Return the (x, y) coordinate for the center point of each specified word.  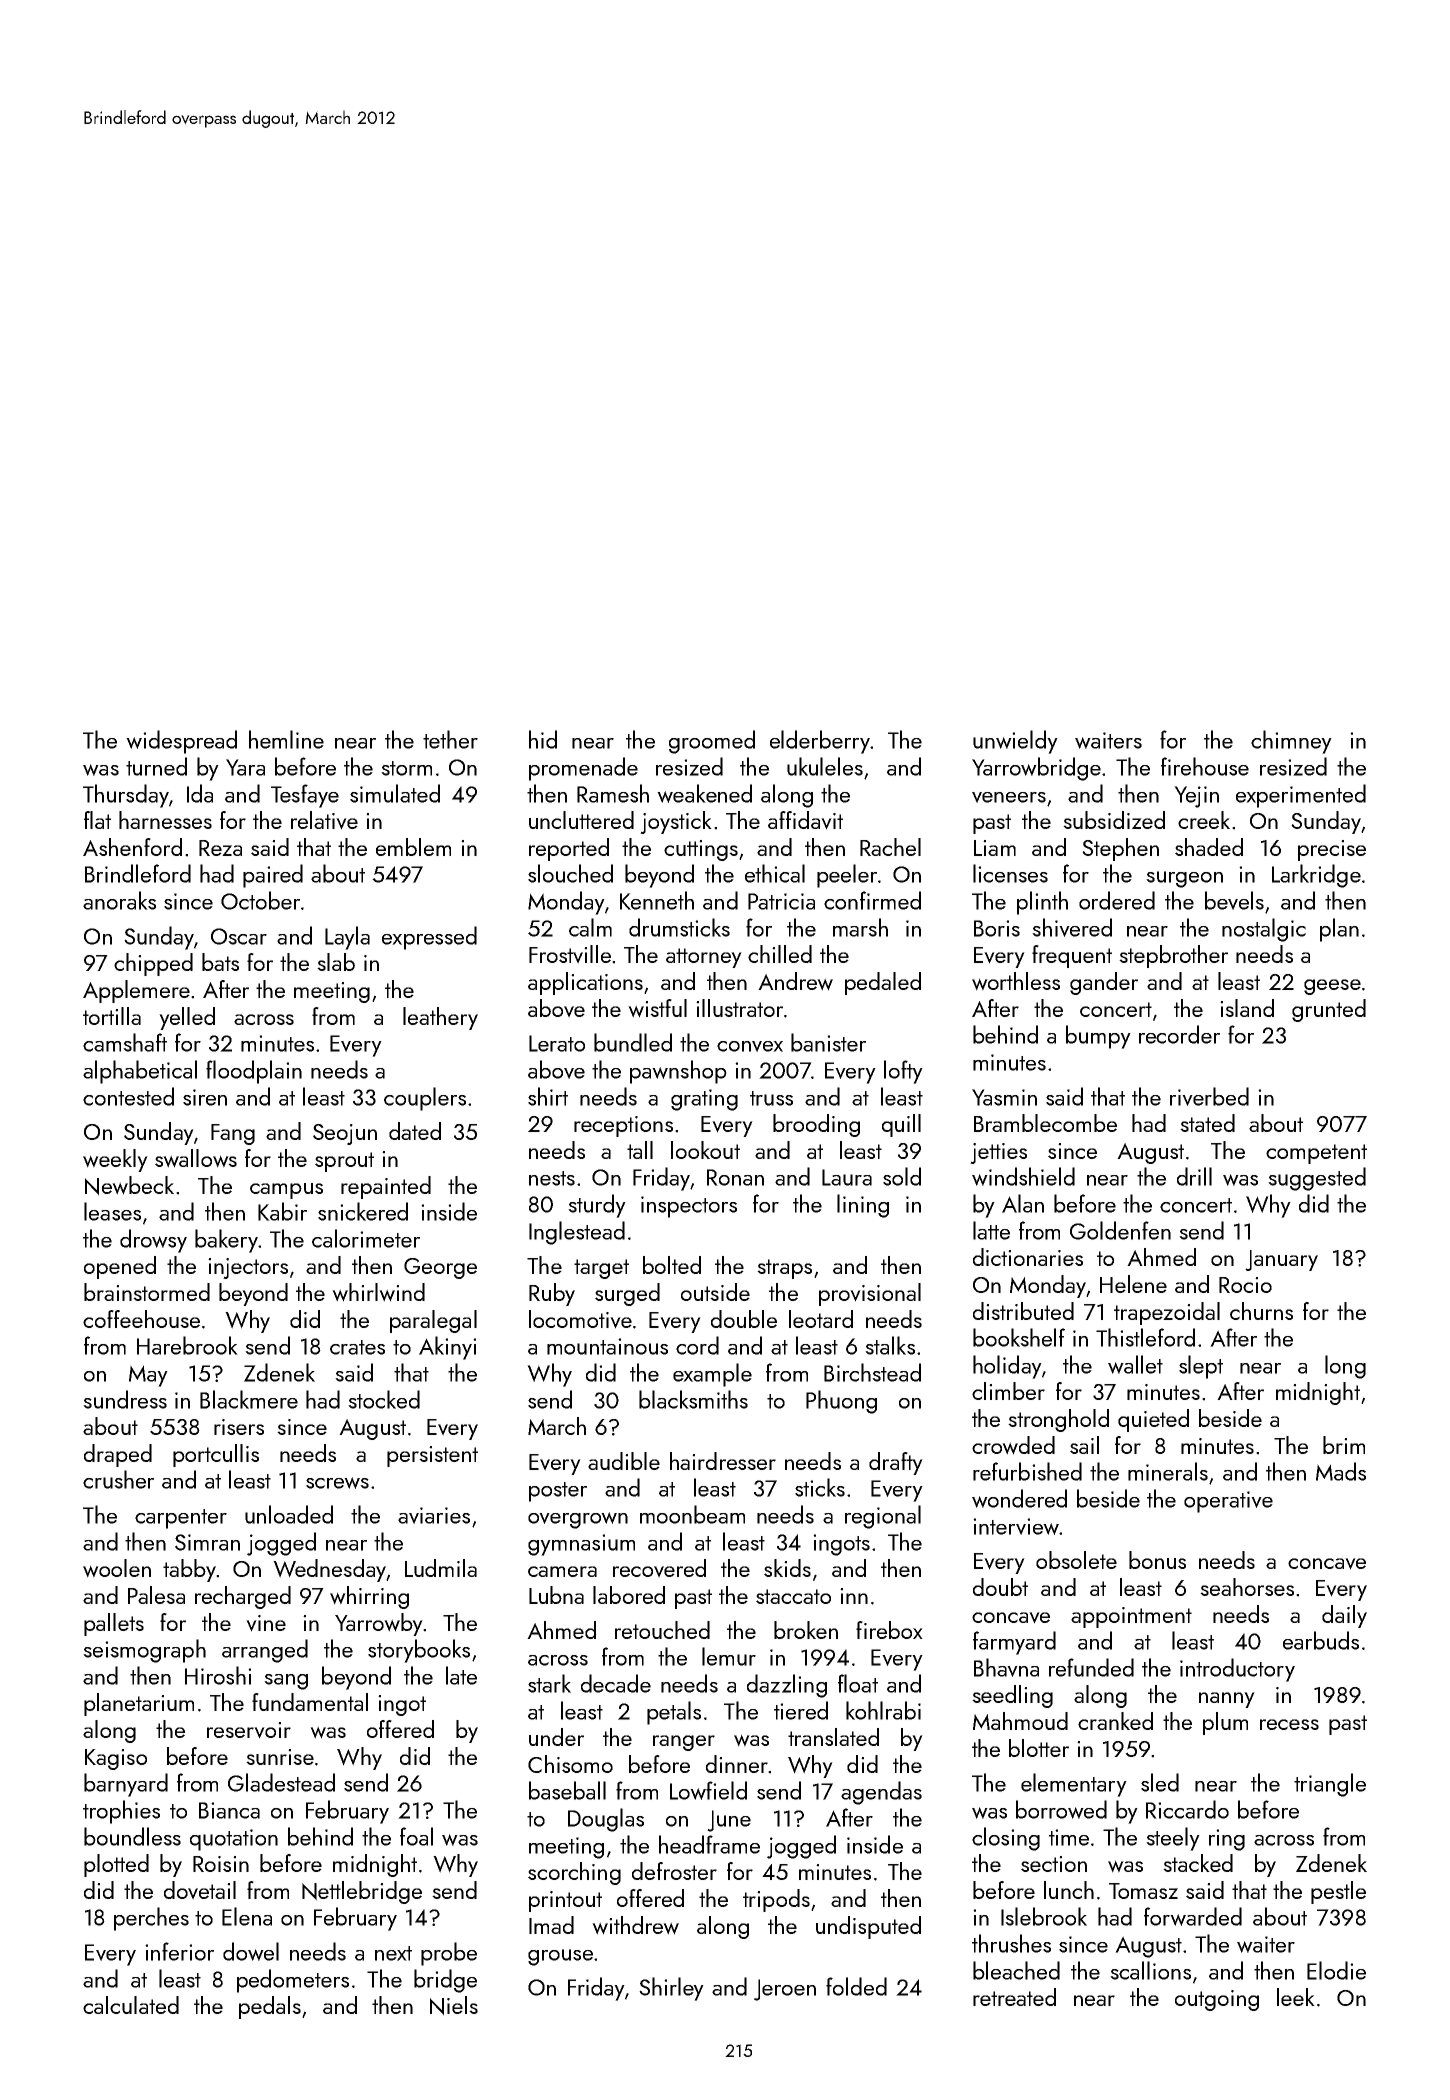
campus (286, 1191)
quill (901, 1125)
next (393, 1953)
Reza (220, 848)
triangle (1330, 1785)
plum (1225, 1723)
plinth (1042, 903)
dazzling (787, 1686)
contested (128, 1096)
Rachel (890, 847)
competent (1316, 1154)
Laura (847, 1177)
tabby (189, 1570)
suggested (1317, 1179)
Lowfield (708, 1790)
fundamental (310, 1702)
